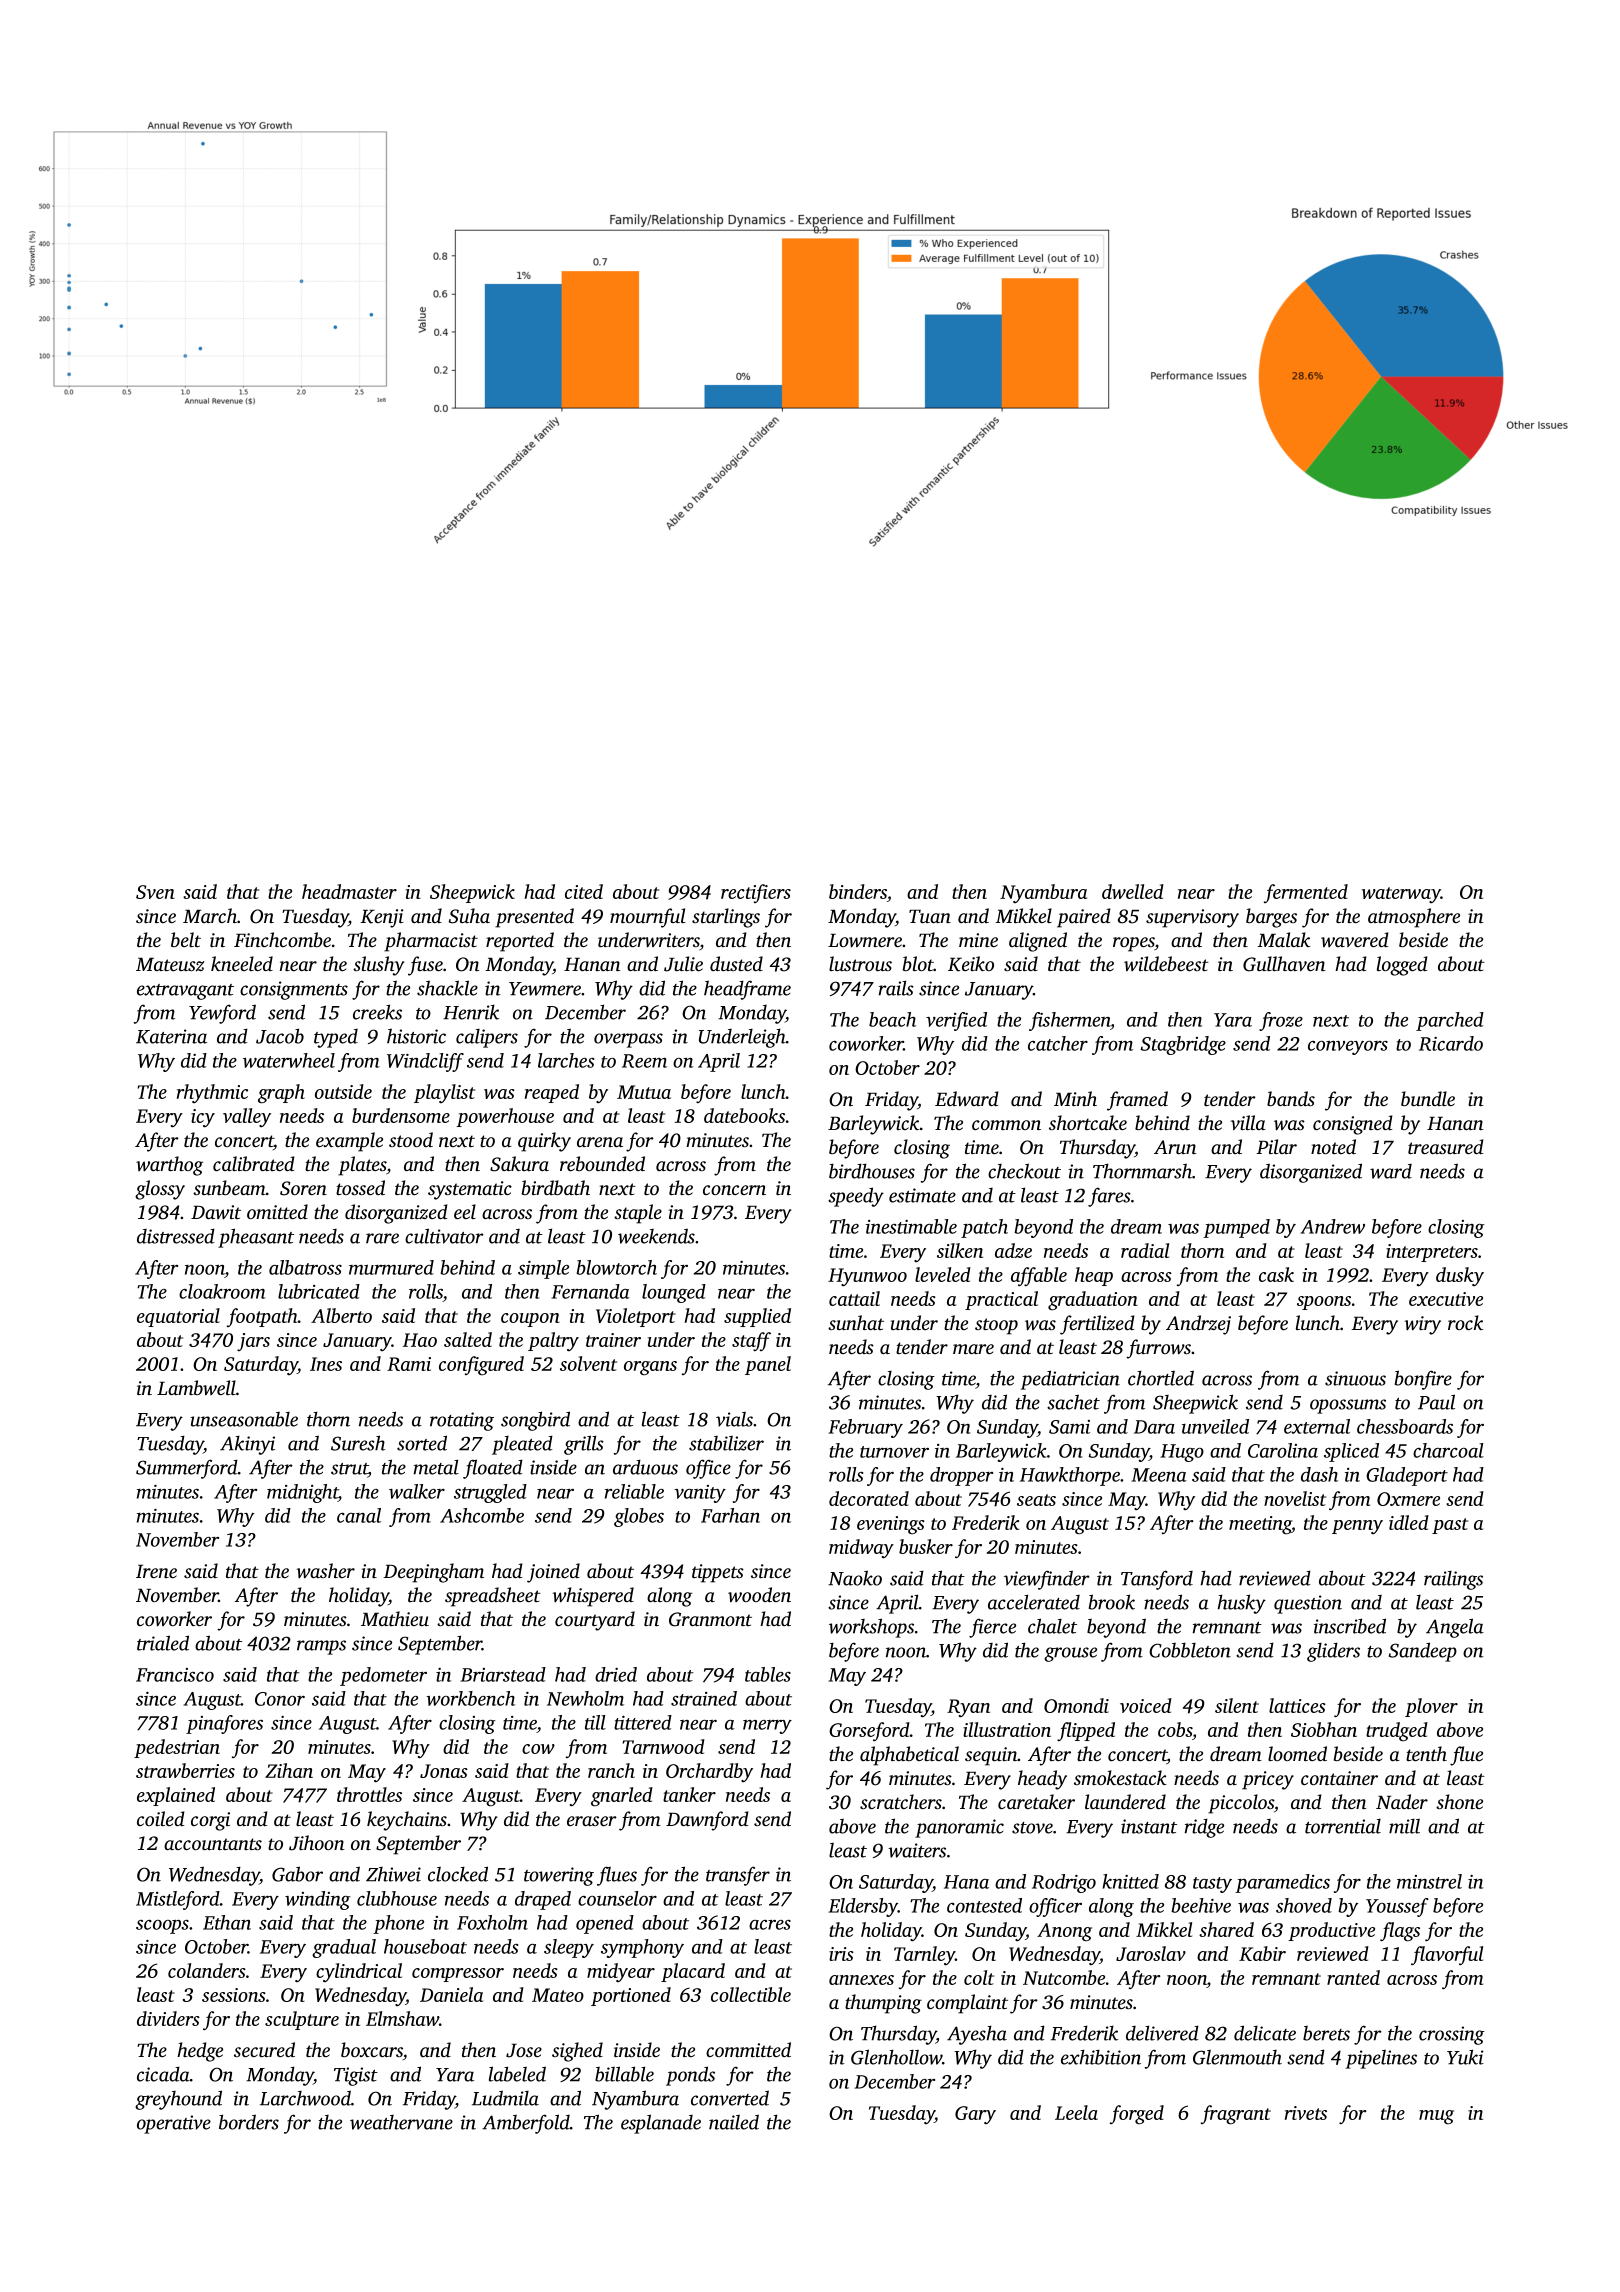 The height and width of the document is (2292, 1620). What do you see at coordinates (756, 893) in the document?
I see `rectifiers` at bounding box center [756, 893].
